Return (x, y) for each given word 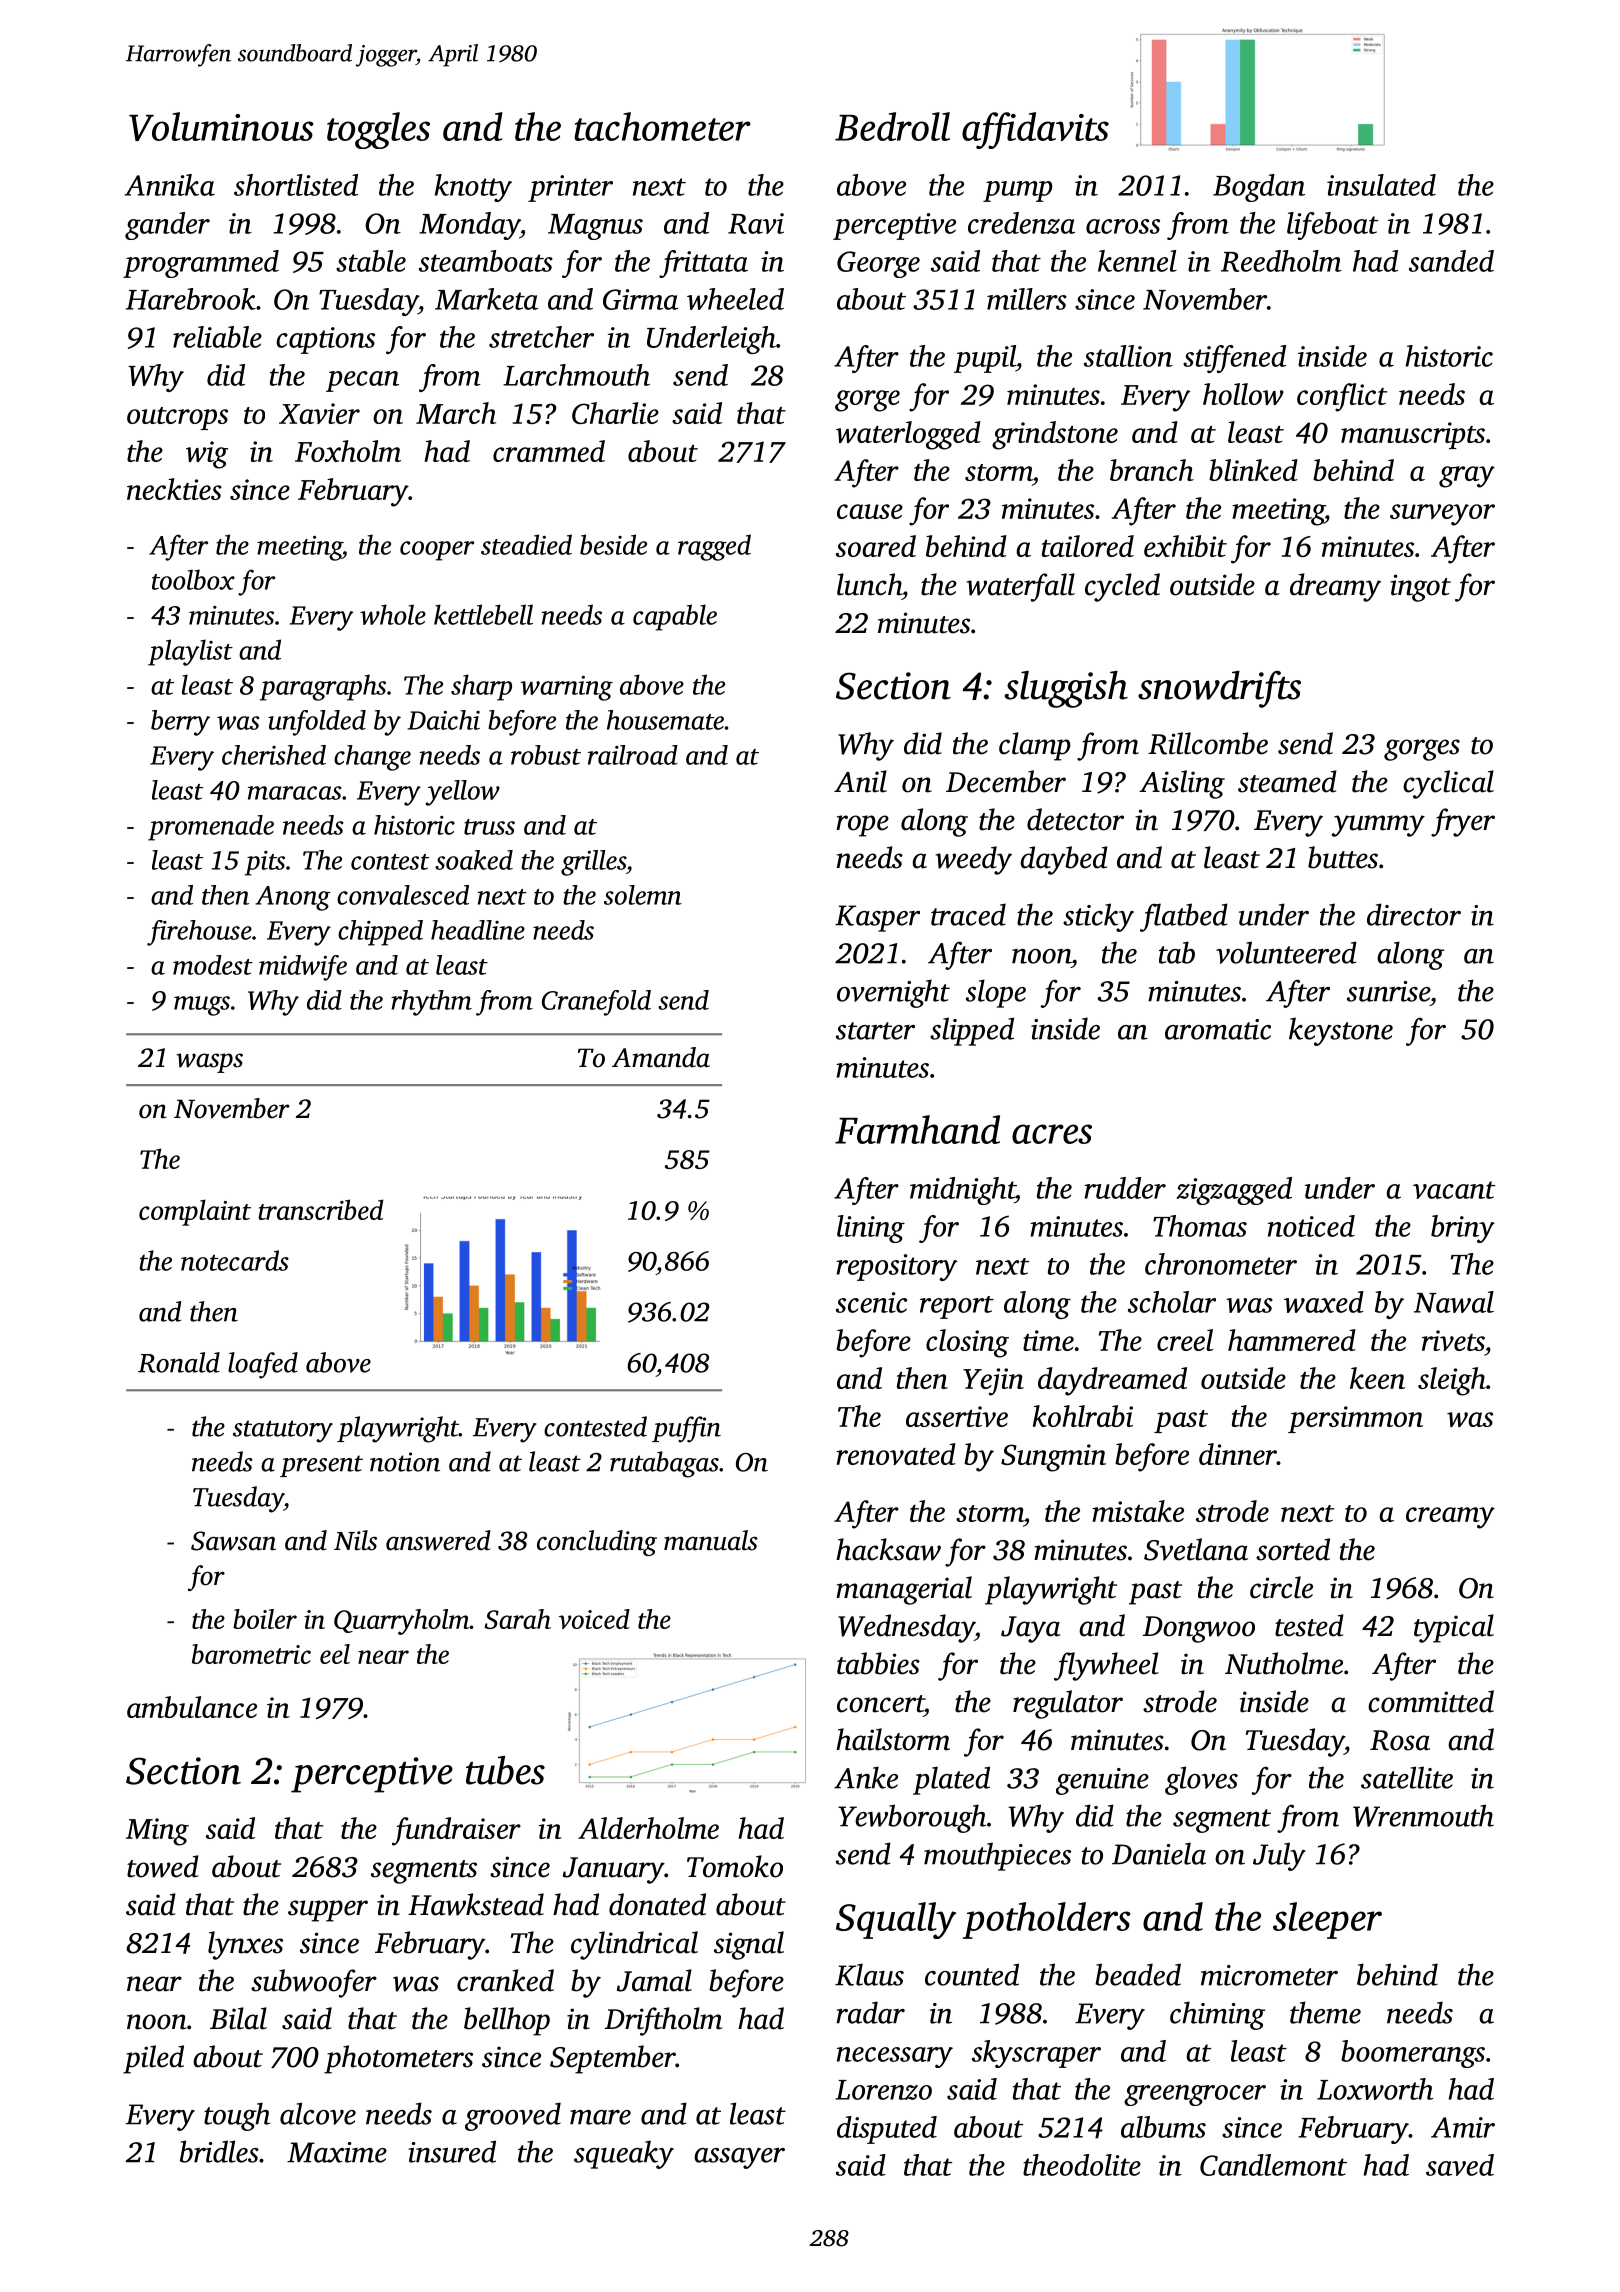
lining (871, 1229)
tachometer (662, 126)
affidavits (1035, 130)
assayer (739, 2158)
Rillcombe (1208, 743)
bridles (219, 2151)
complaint (195, 1212)
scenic (871, 1302)
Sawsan (233, 1541)
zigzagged (1234, 1191)
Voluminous (221, 126)
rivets (1453, 1340)
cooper (437, 551)
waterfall (1021, 587)
